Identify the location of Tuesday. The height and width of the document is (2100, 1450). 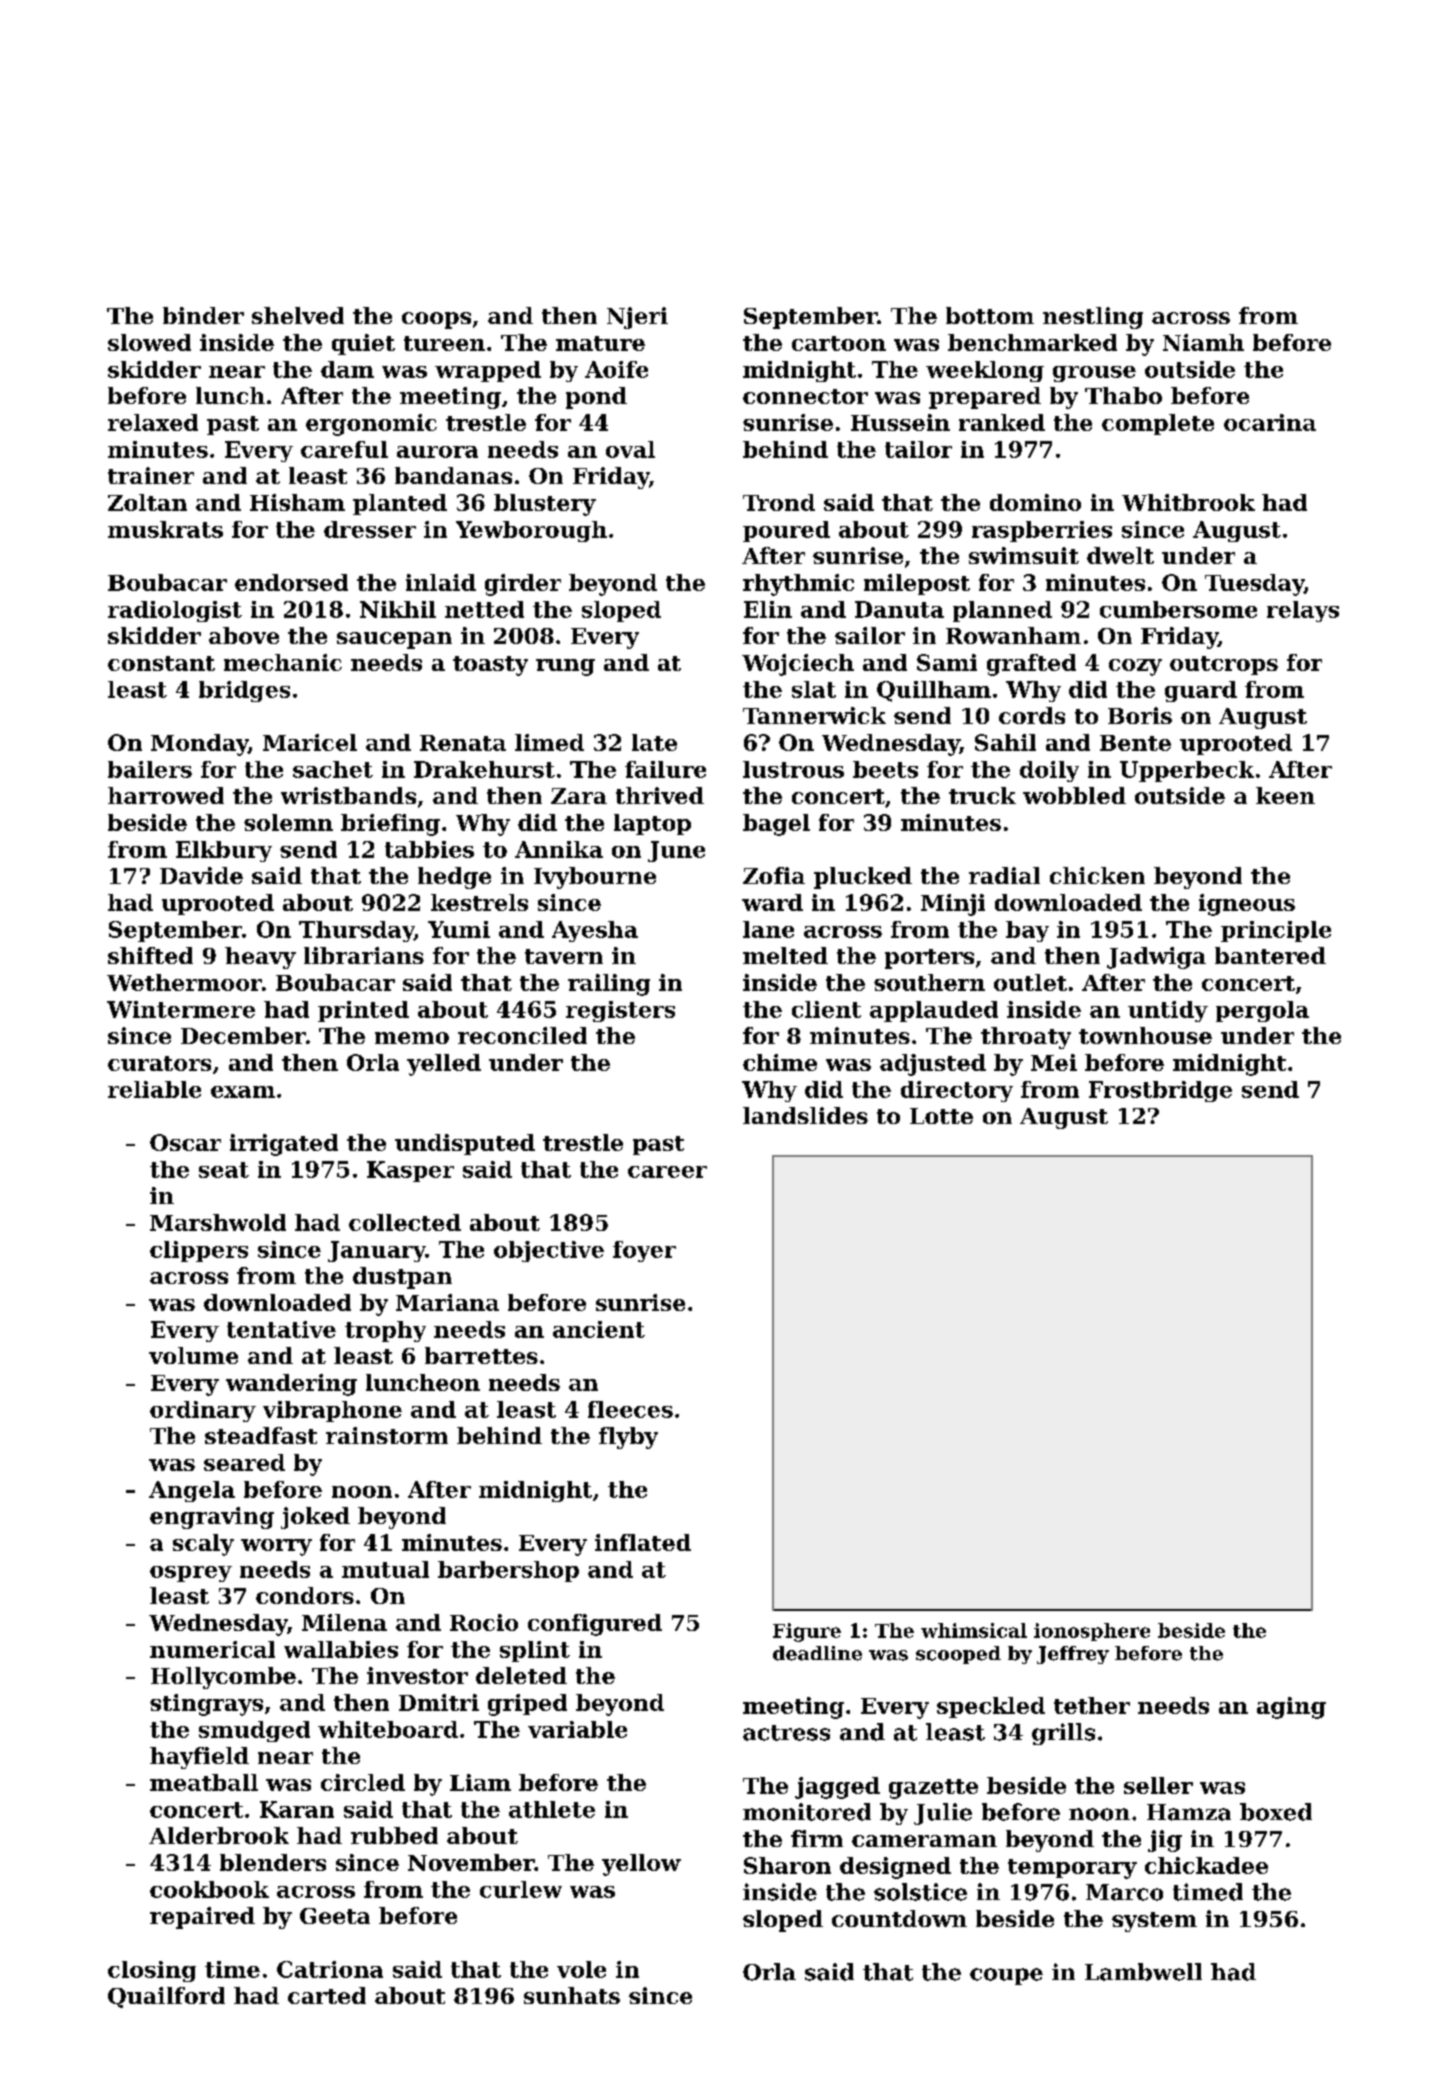
(1254, 585).
